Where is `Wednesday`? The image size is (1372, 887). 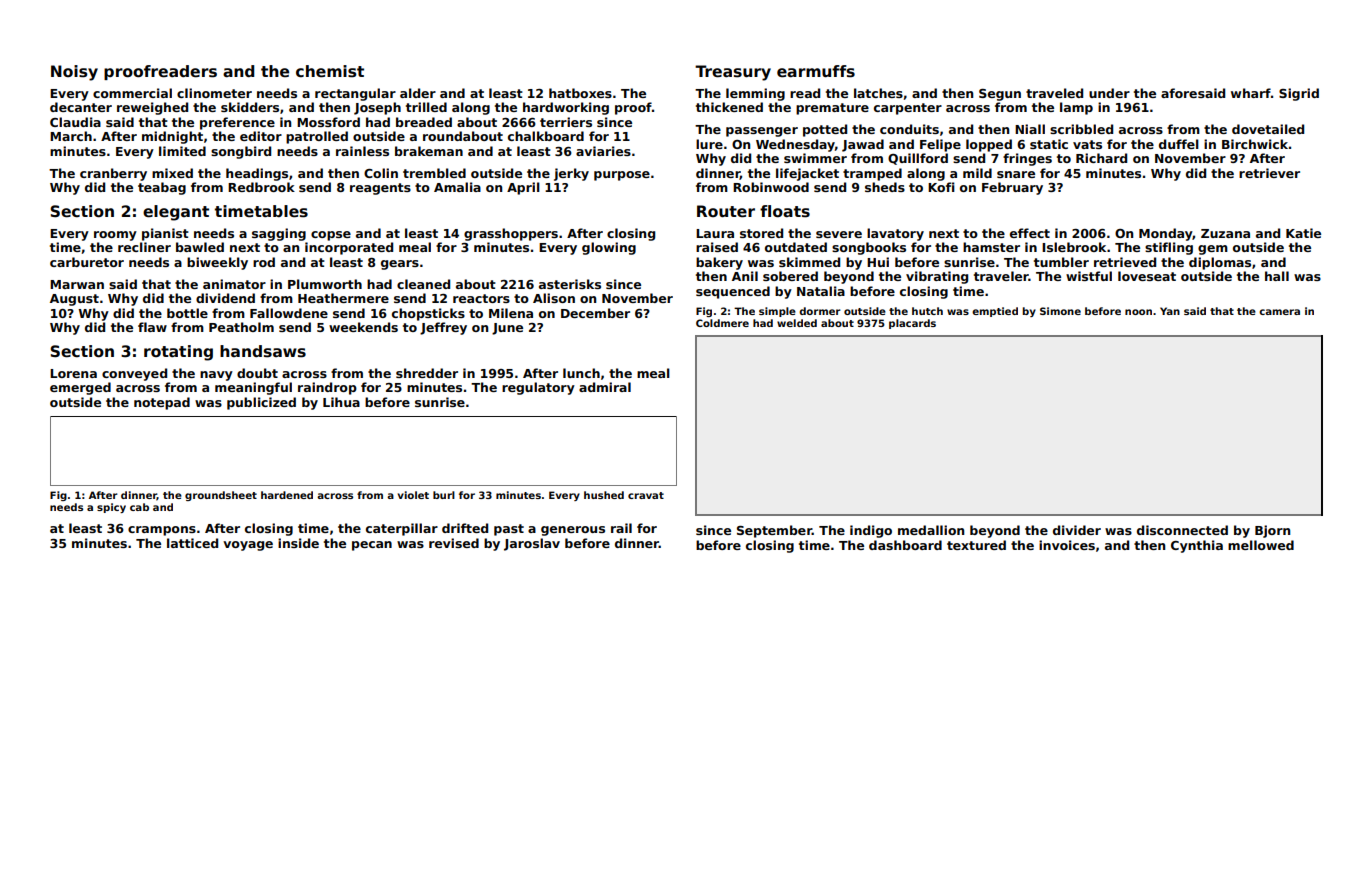 Wednesday is located at coordinates (795, 145).
